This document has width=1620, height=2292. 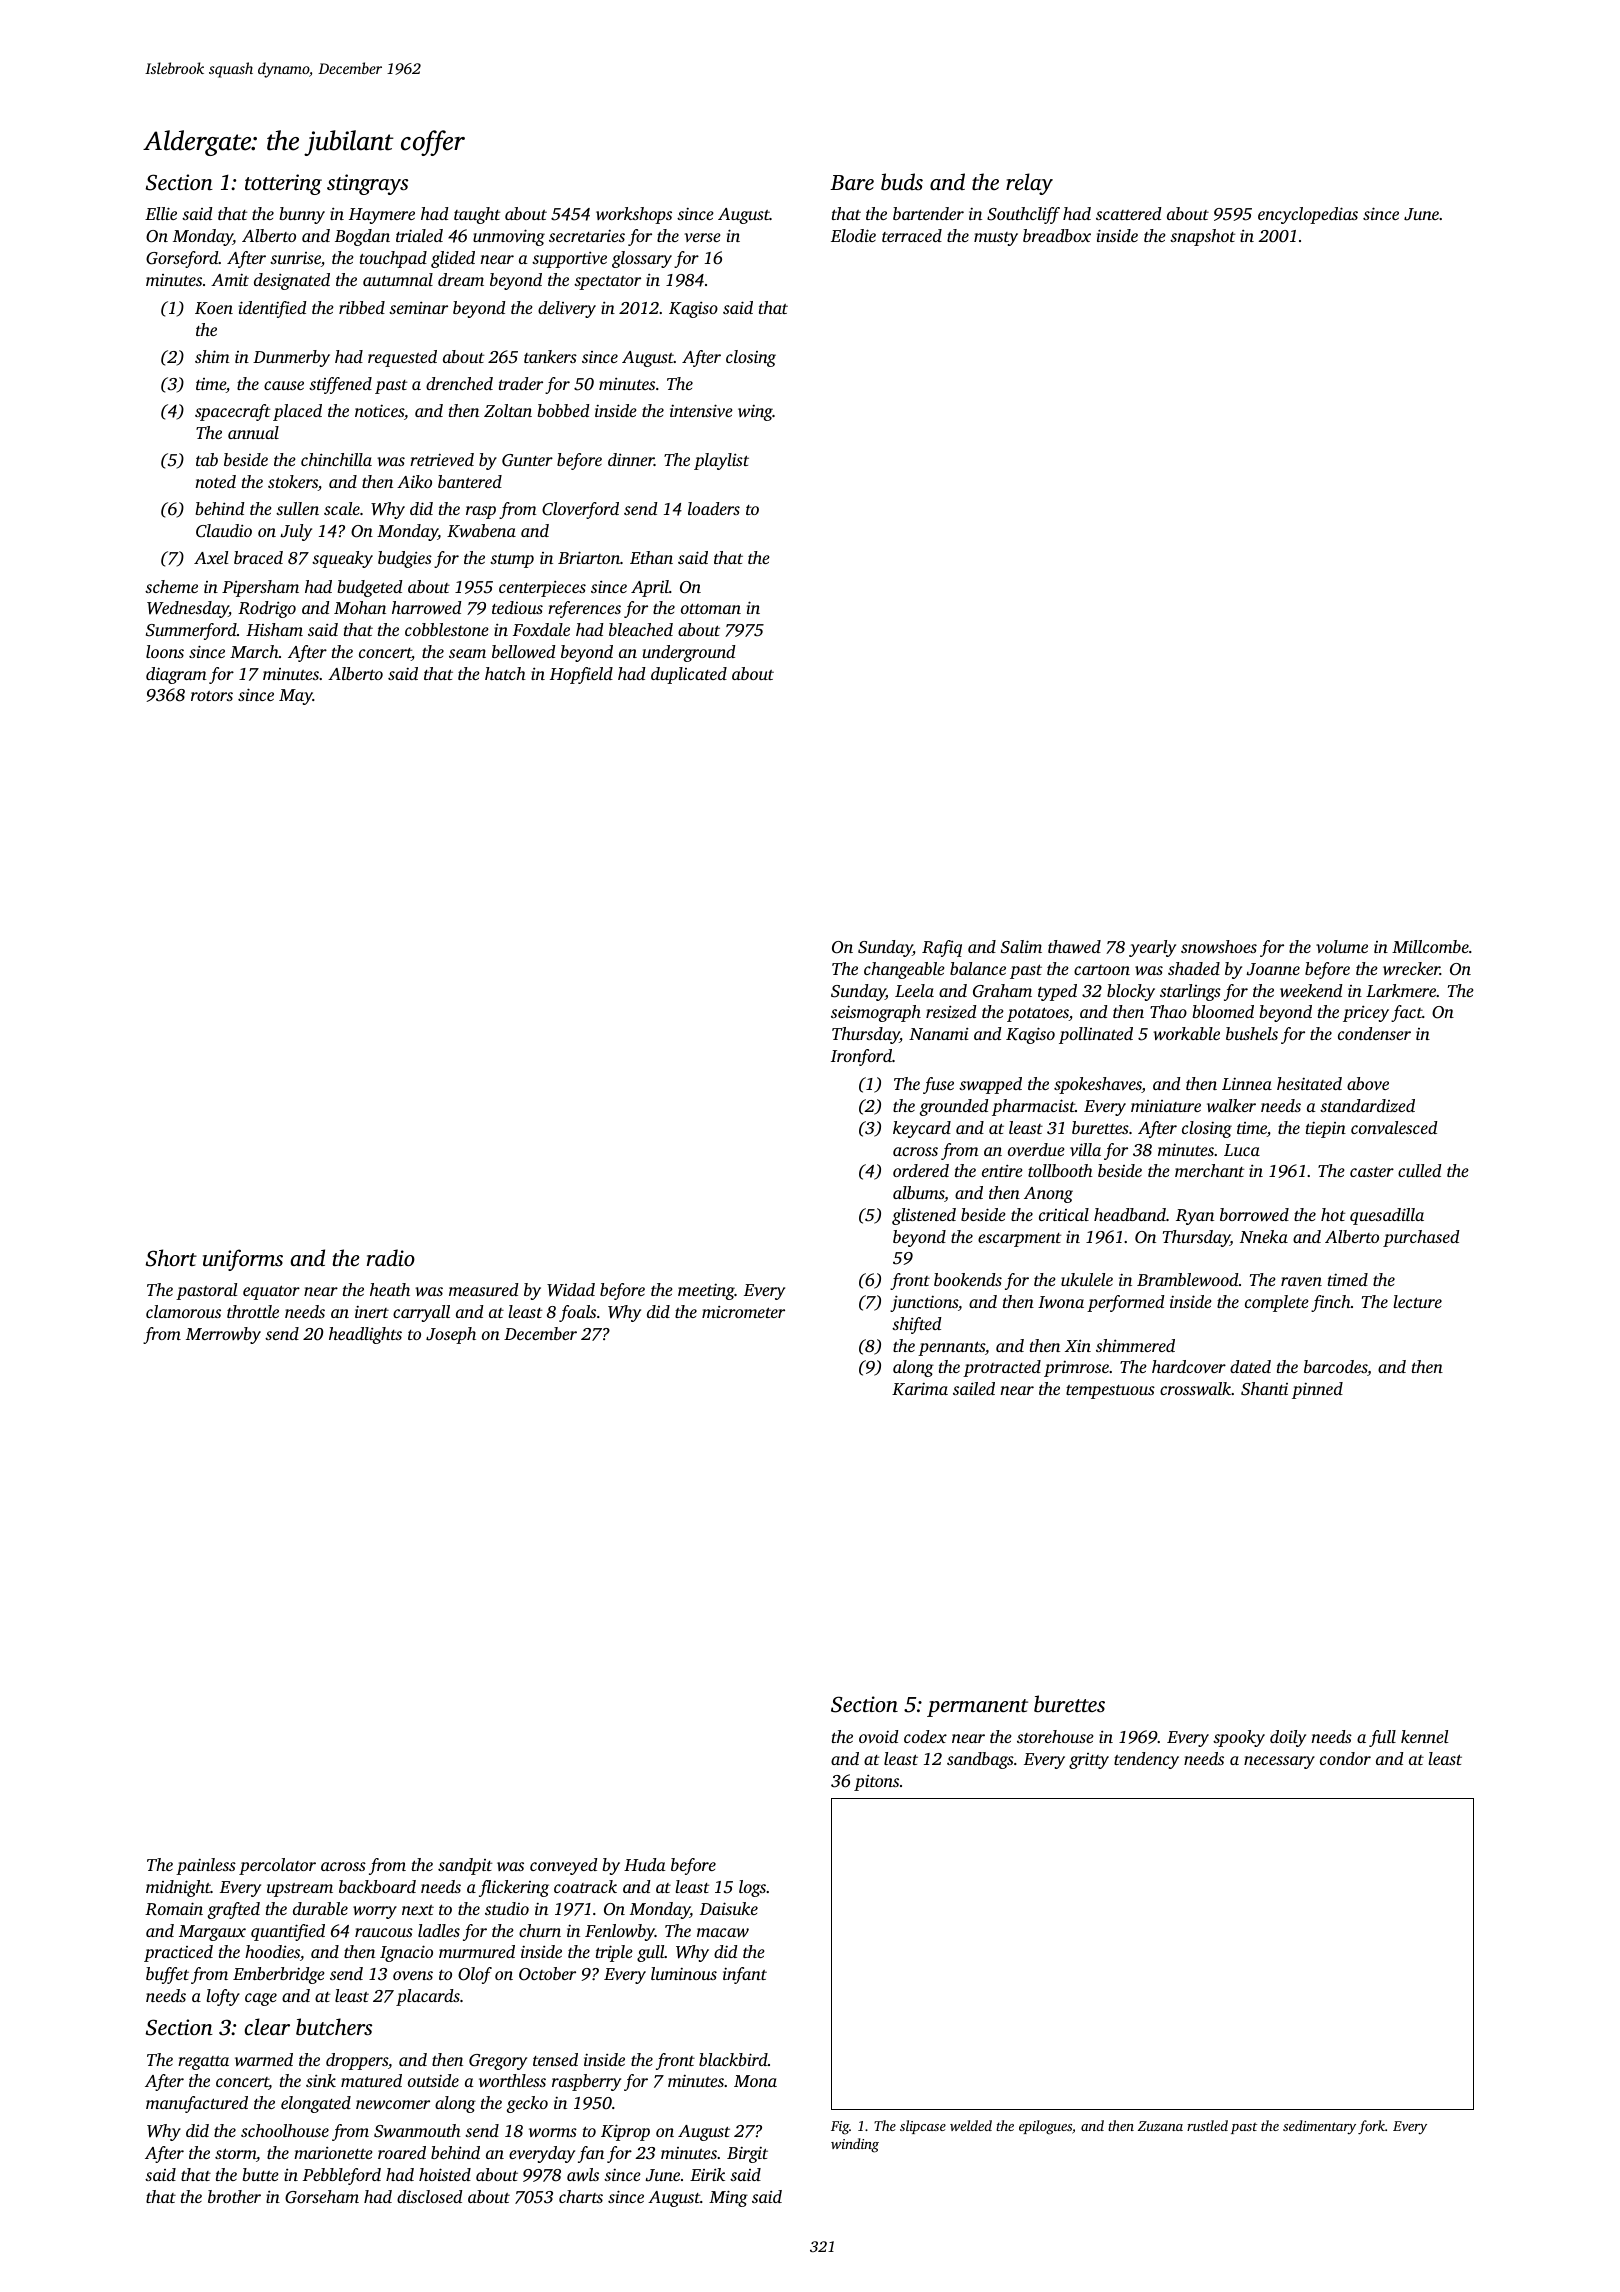 What do you see at coordinates (904, 970) in the document?
I see `changeable` at bounding box center [904, 970].
